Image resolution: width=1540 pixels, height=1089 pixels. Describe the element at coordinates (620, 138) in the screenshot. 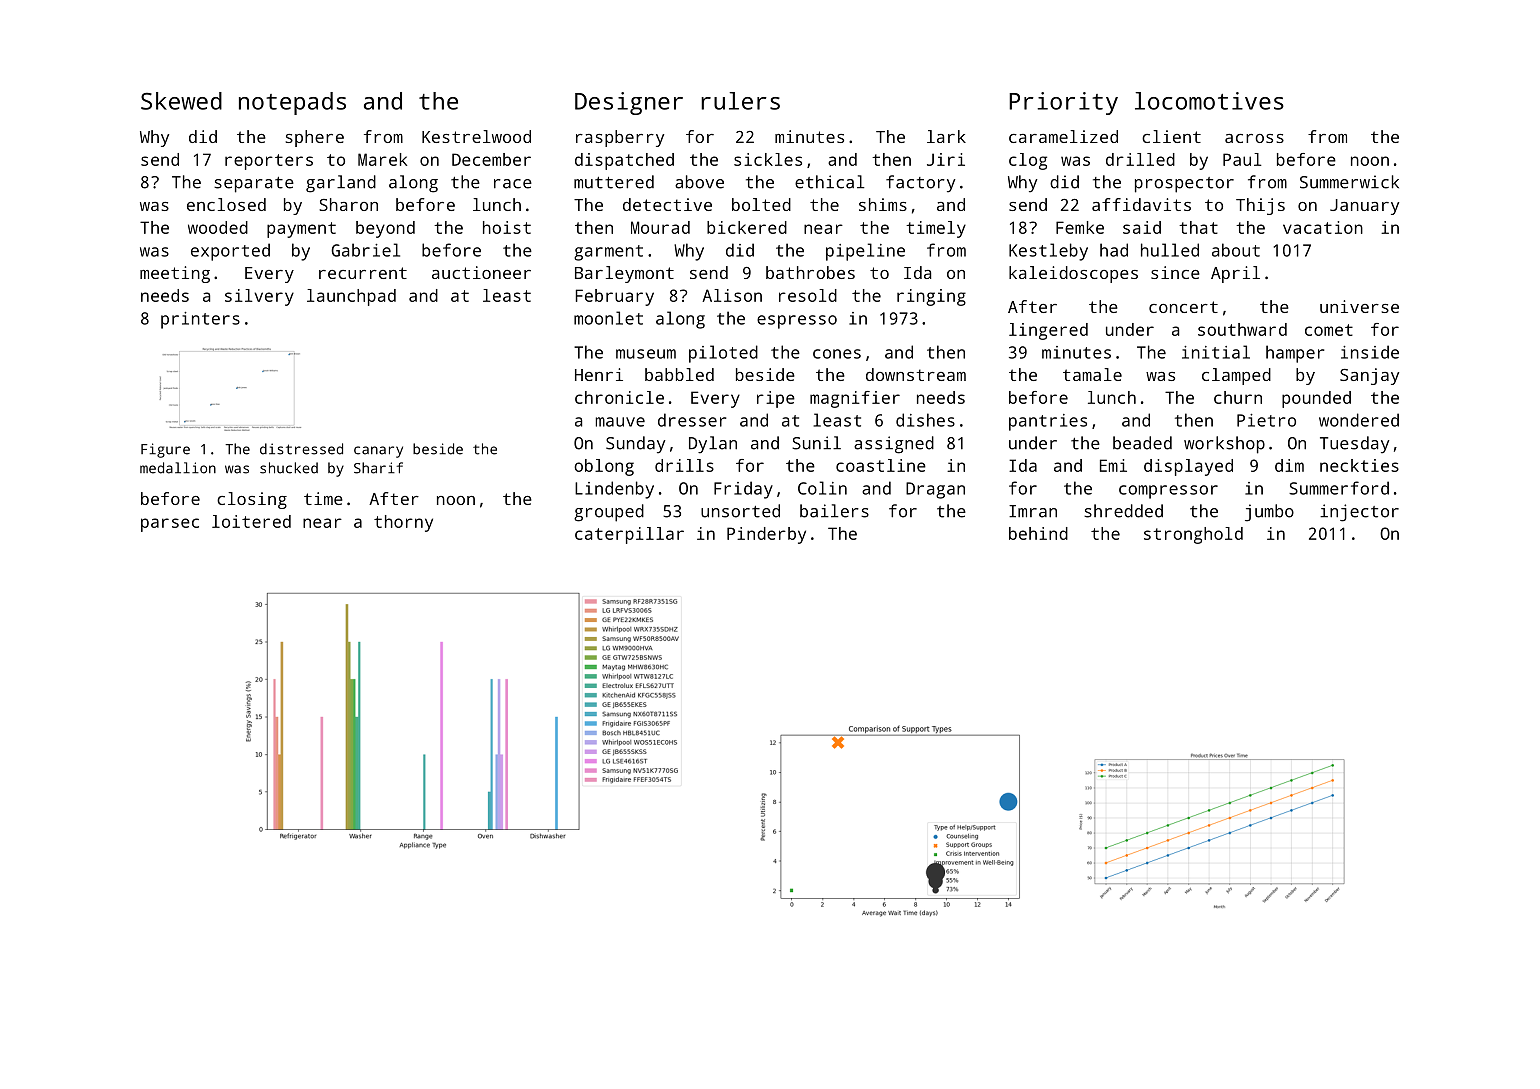

I see `raspberry` at that location.
